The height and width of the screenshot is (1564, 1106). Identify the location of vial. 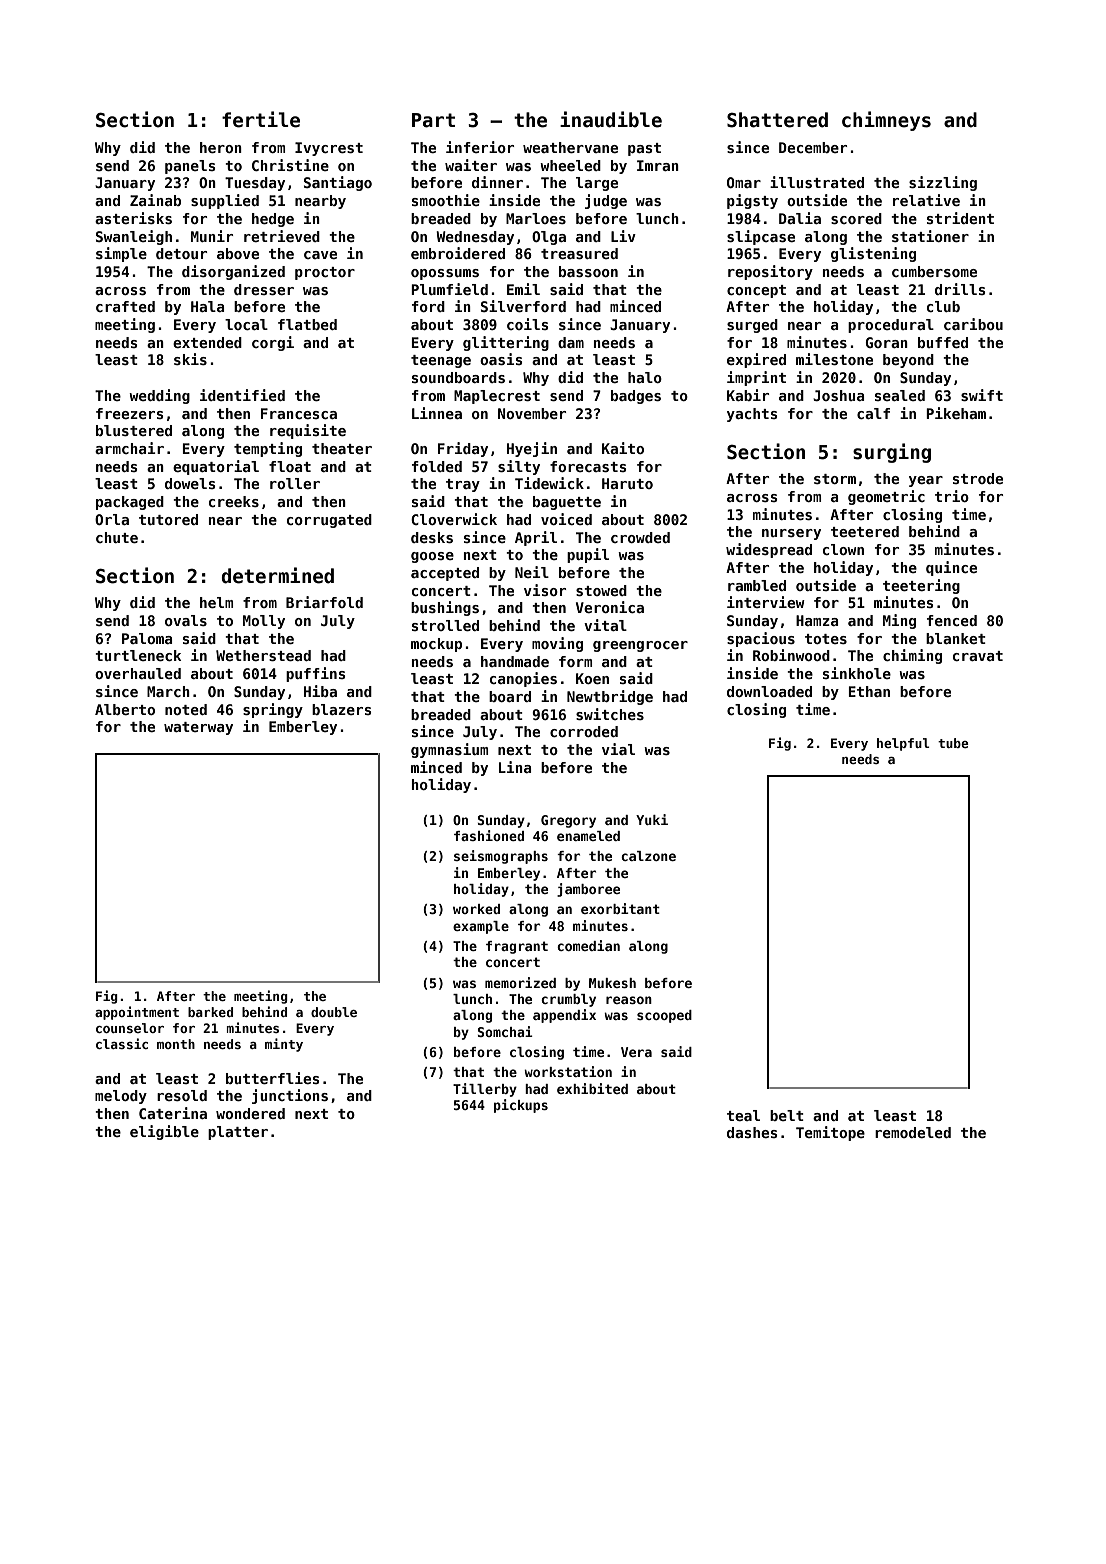
(618, 749).
